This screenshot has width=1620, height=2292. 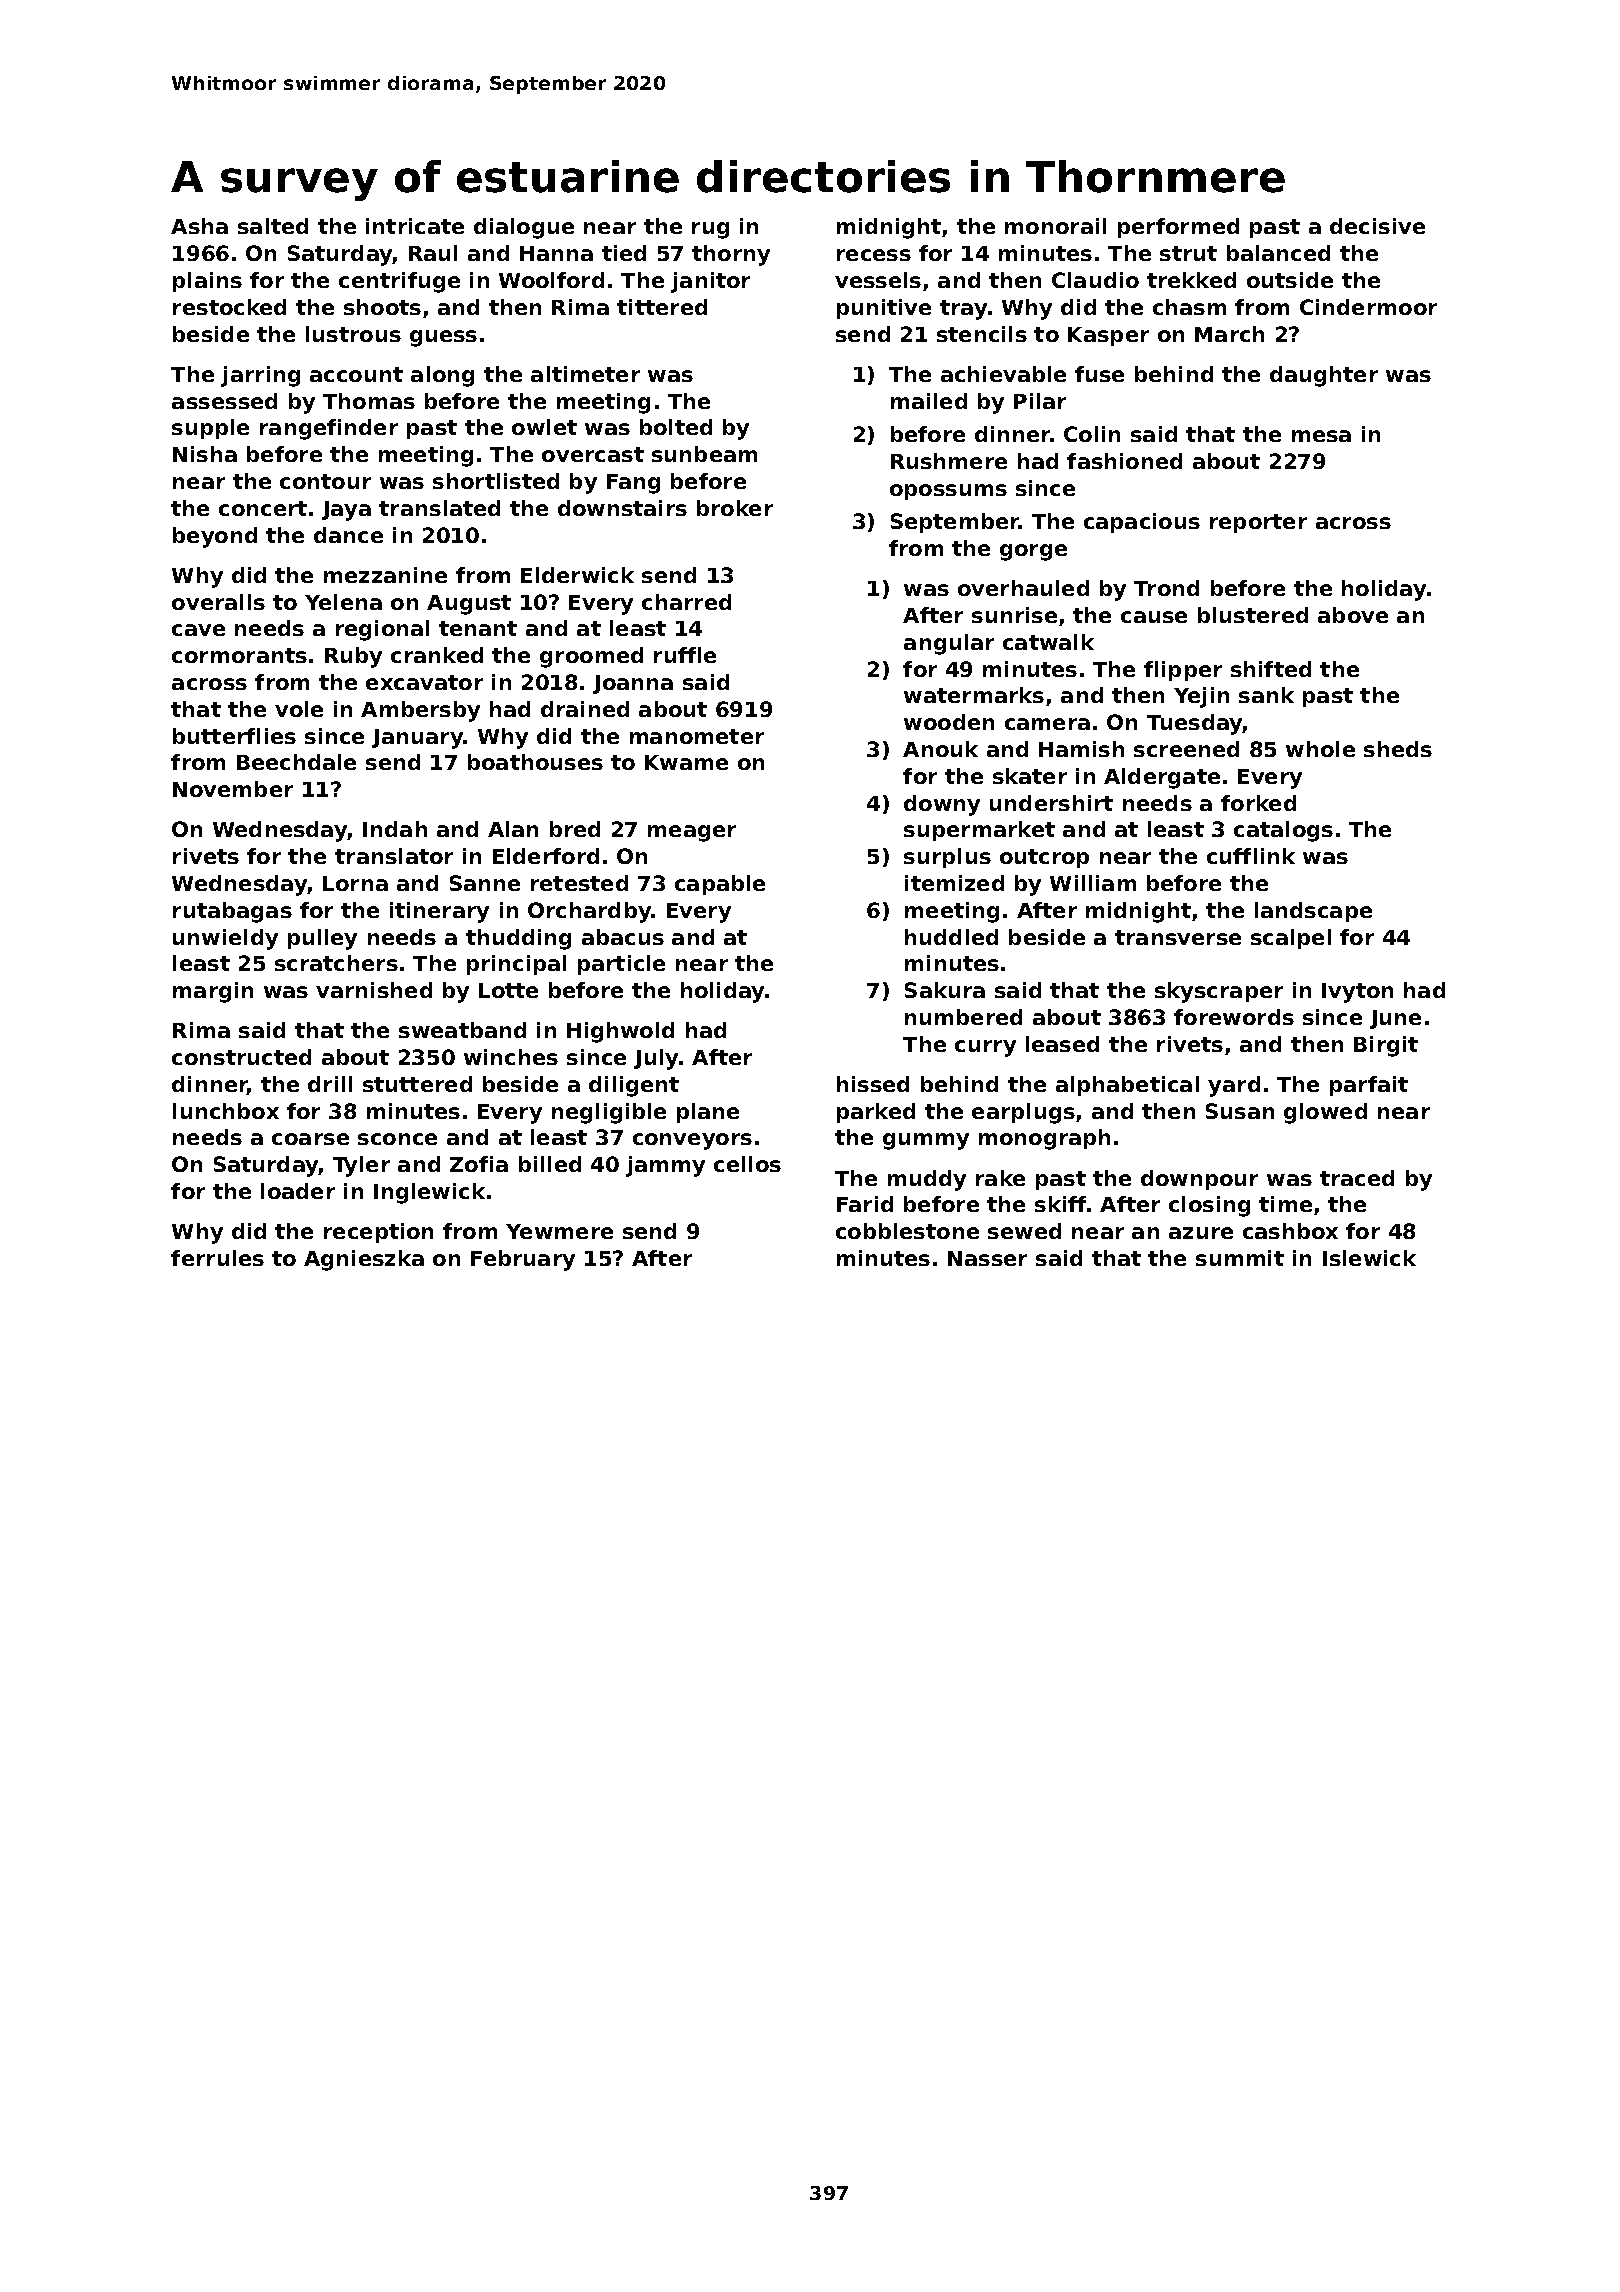 I want to click on March, so click(x=1229, y=334).
